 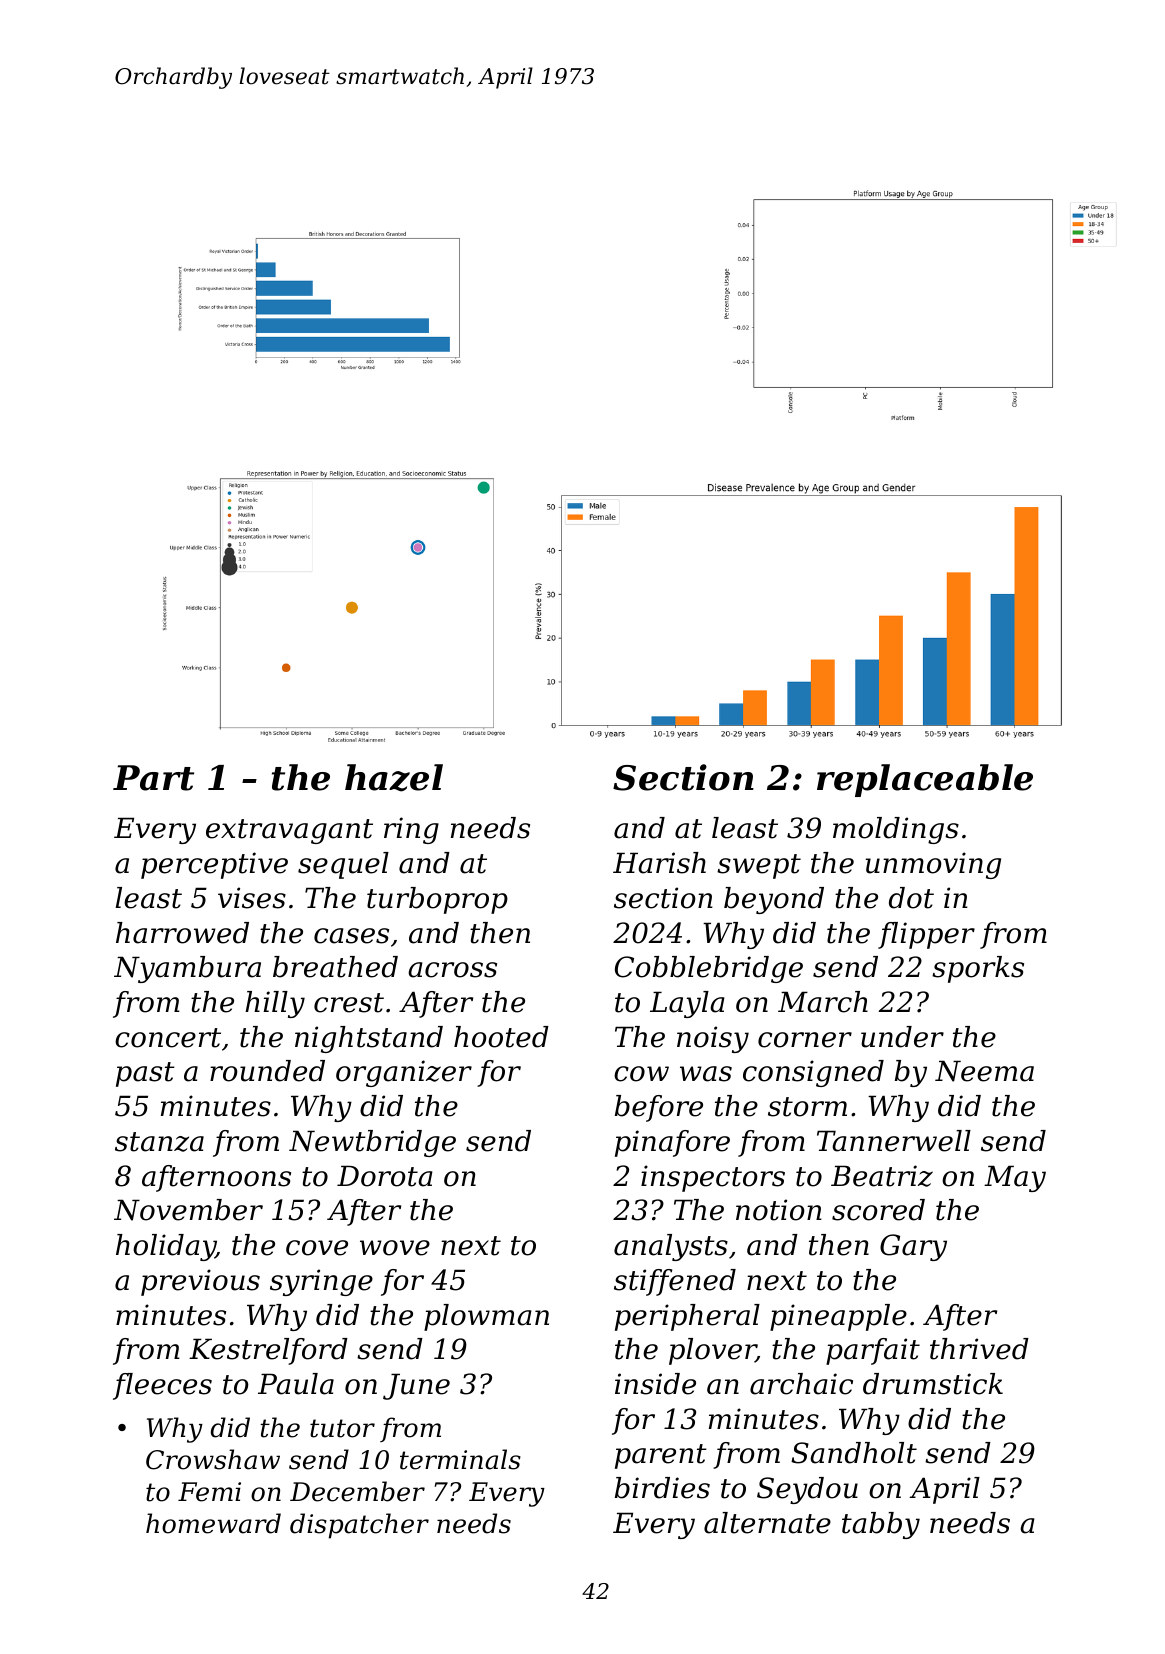 What do you see at coordinates (774, 900) in the document?
I see `beyond` at bounding box center [774, 900].
